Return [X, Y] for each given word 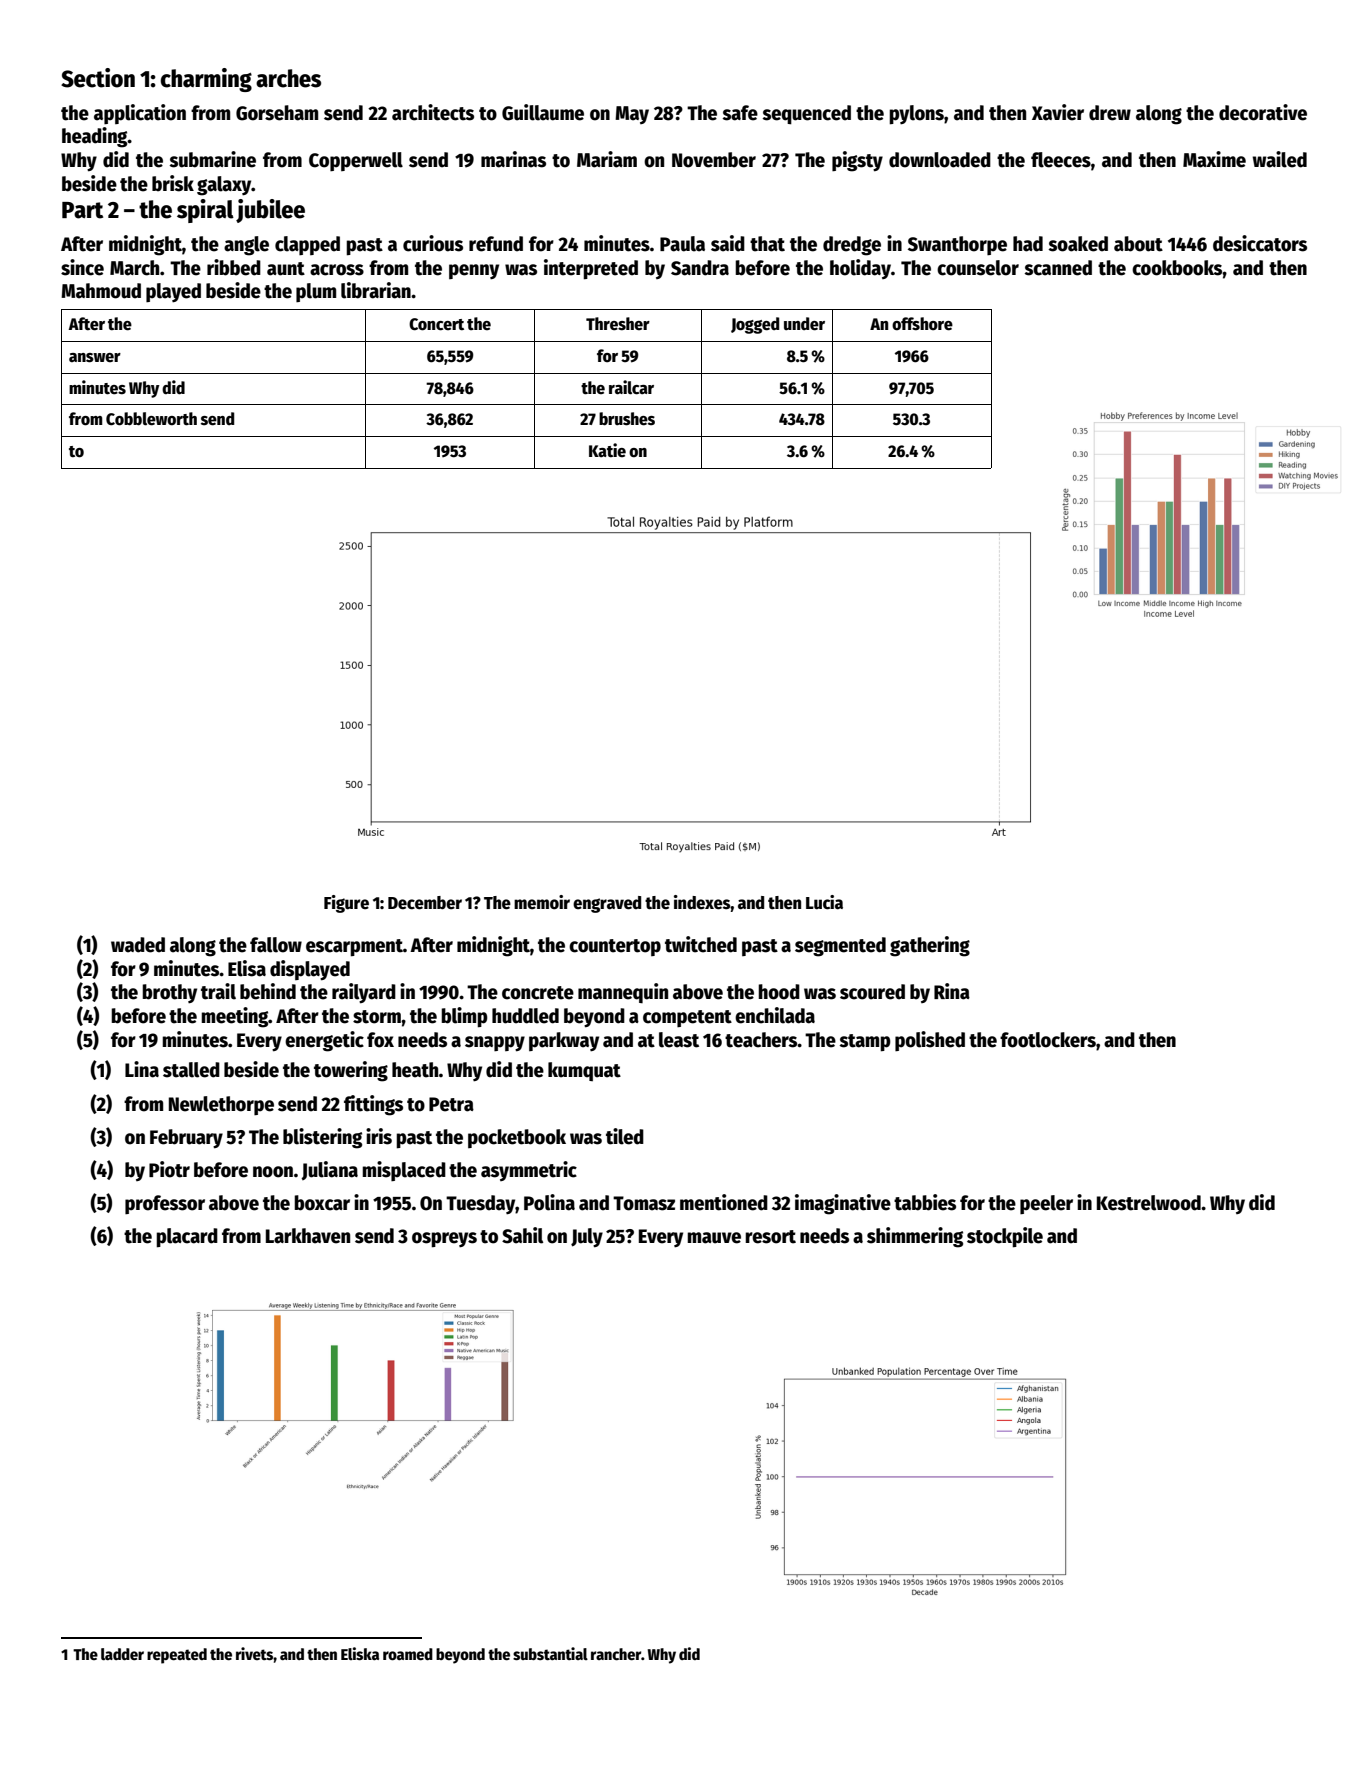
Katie [607, 450]
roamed [408, 1654]
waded [138, 945]
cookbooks [1177, 268]
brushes [627, 419]
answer [95, 358]
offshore [922, 324]
